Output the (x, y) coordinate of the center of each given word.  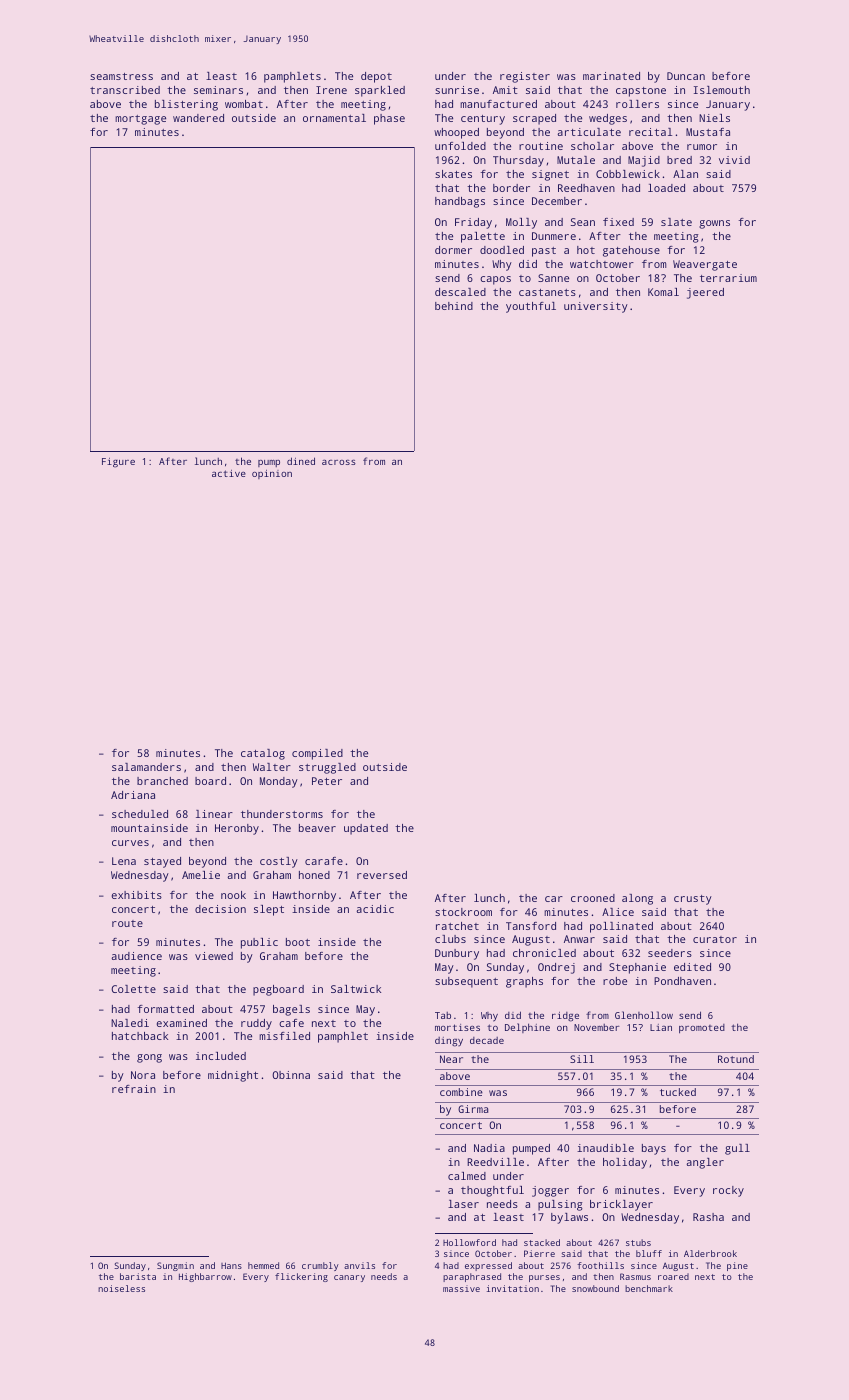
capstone (641, 92)
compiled (317, 754)
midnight (233, 1076)
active (229, 473)
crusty (693, 900)
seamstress (121, 76)
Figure (118, 463)
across (339, 462)
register (525, 77)
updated (366, 829)
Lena (124, 861)
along (637, 899)
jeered (705, 293)
